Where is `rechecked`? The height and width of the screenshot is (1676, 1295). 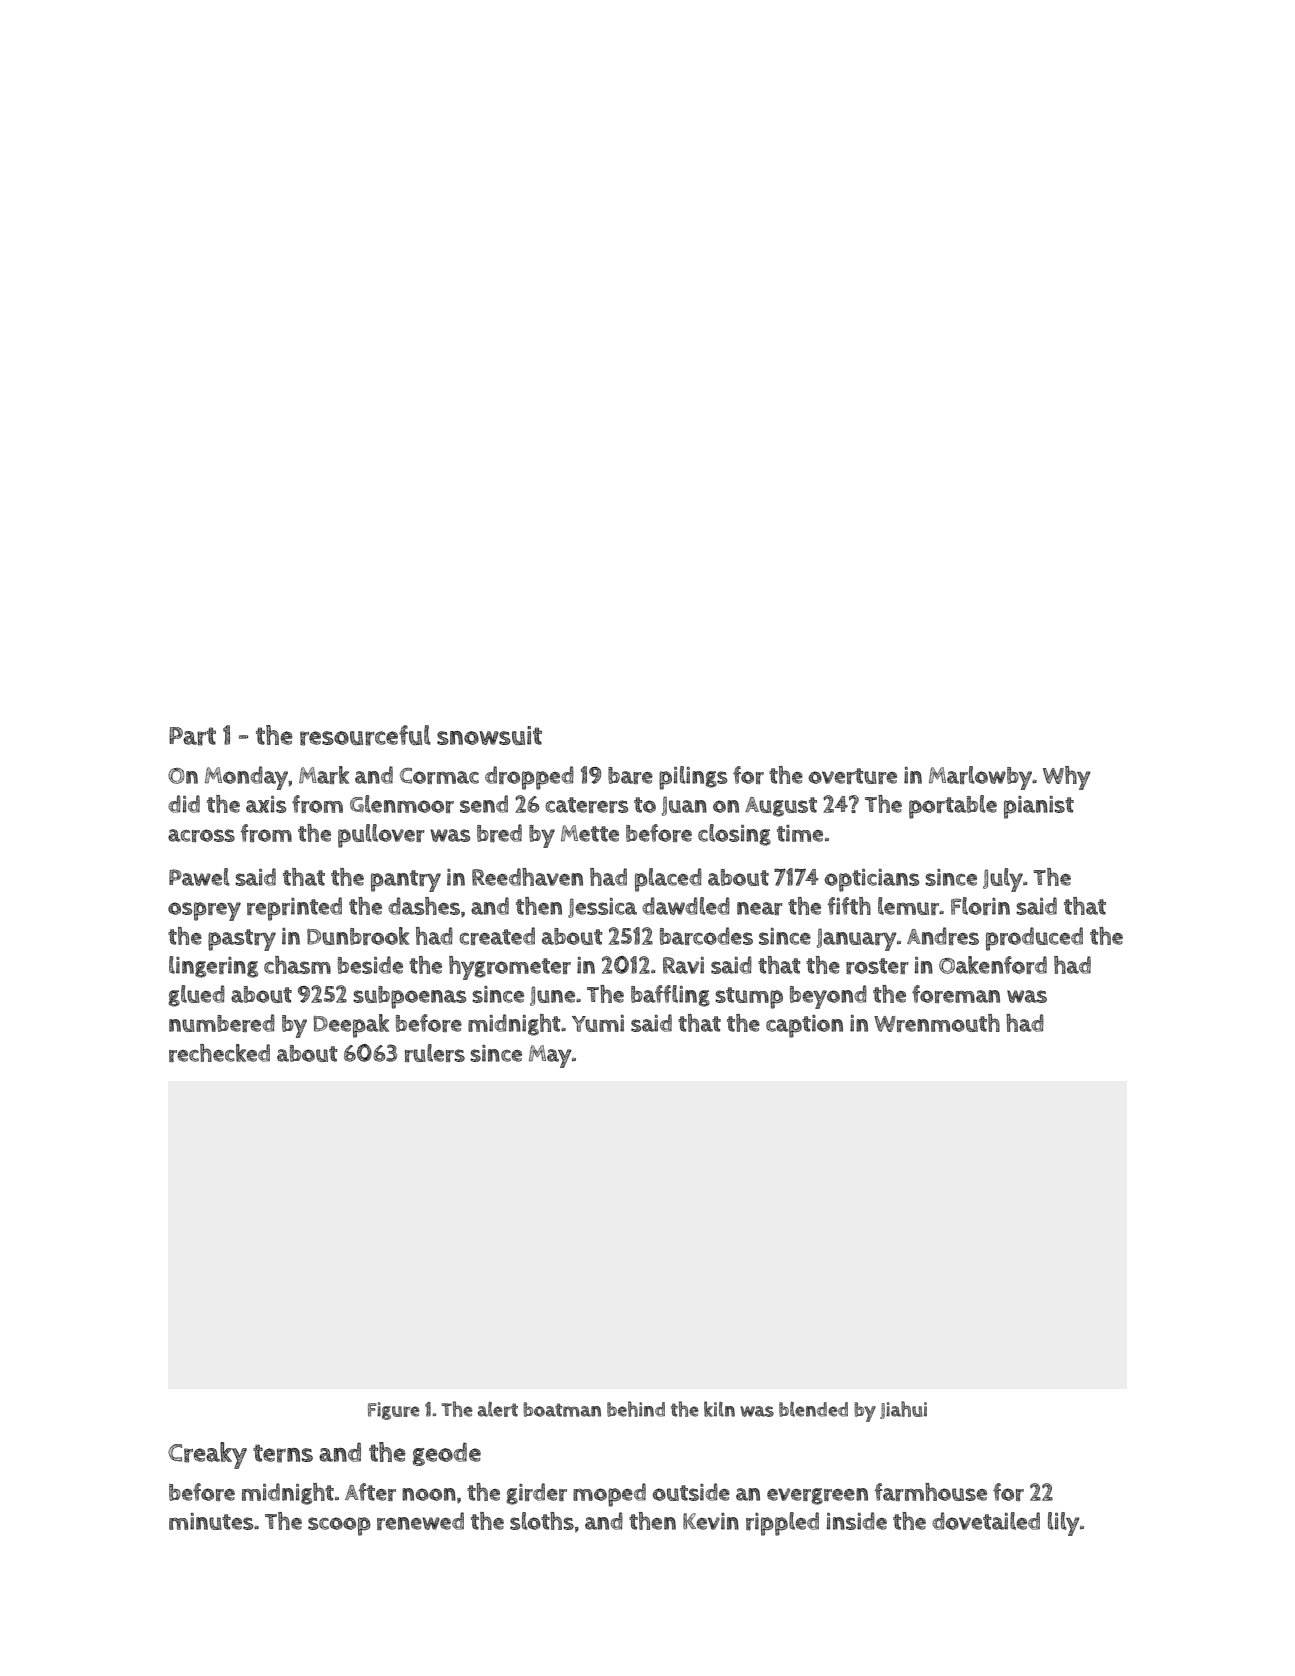 rechecked is located at coordinates (219, 1053).
